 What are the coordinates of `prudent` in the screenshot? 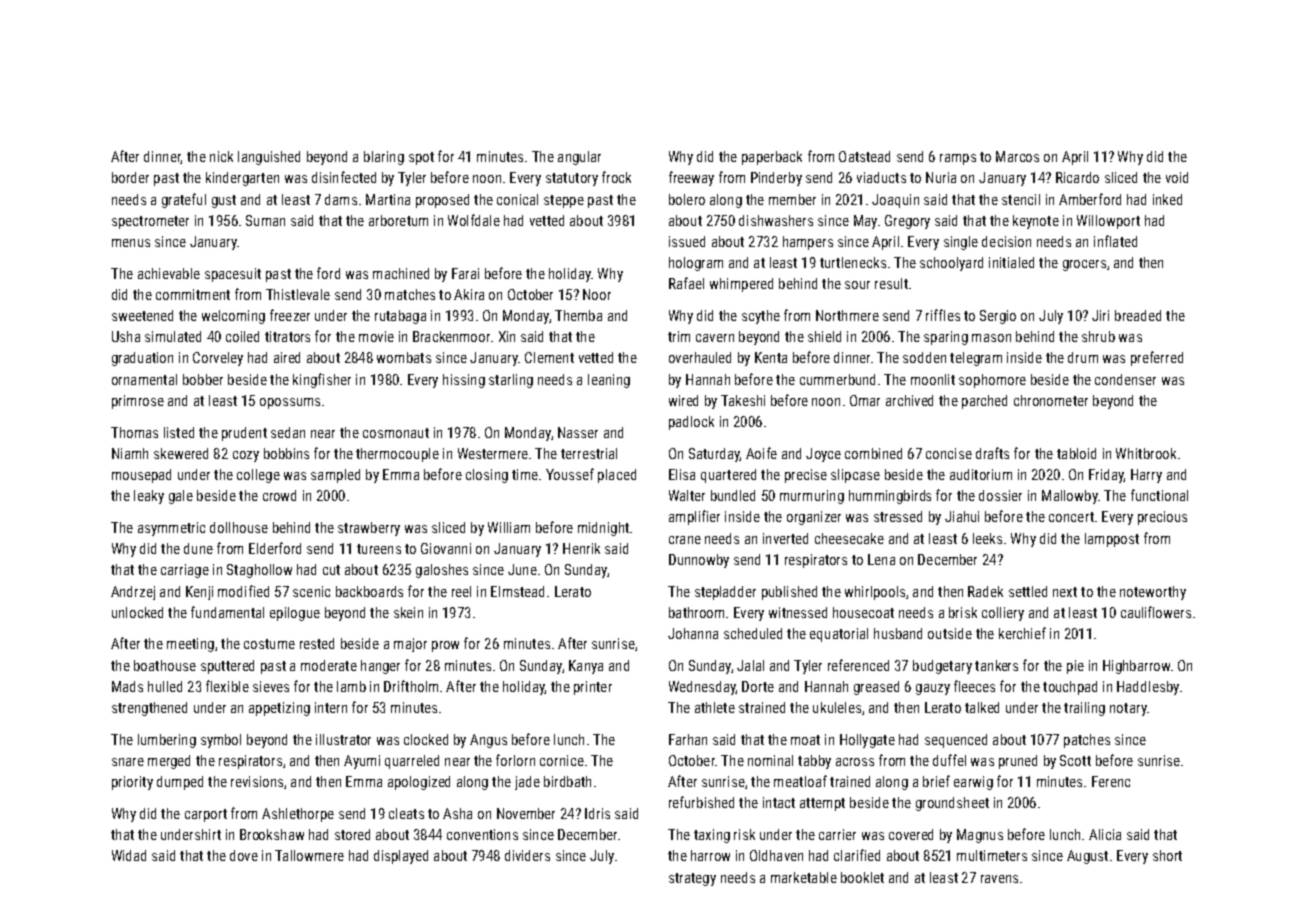 It's located at (244, 434).
